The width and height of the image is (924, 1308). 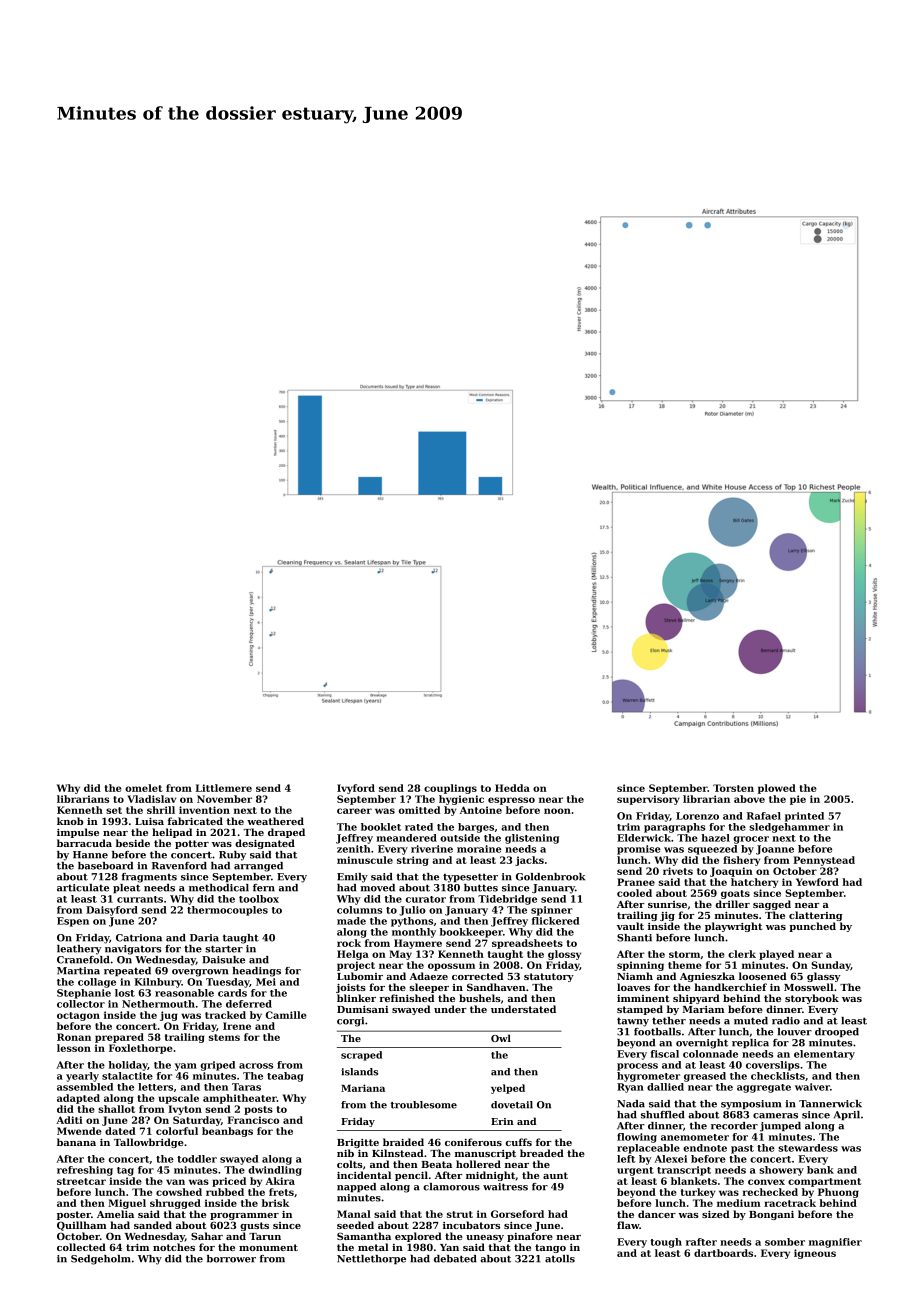 I want to click on griped, so click(x=218, y=1066).
